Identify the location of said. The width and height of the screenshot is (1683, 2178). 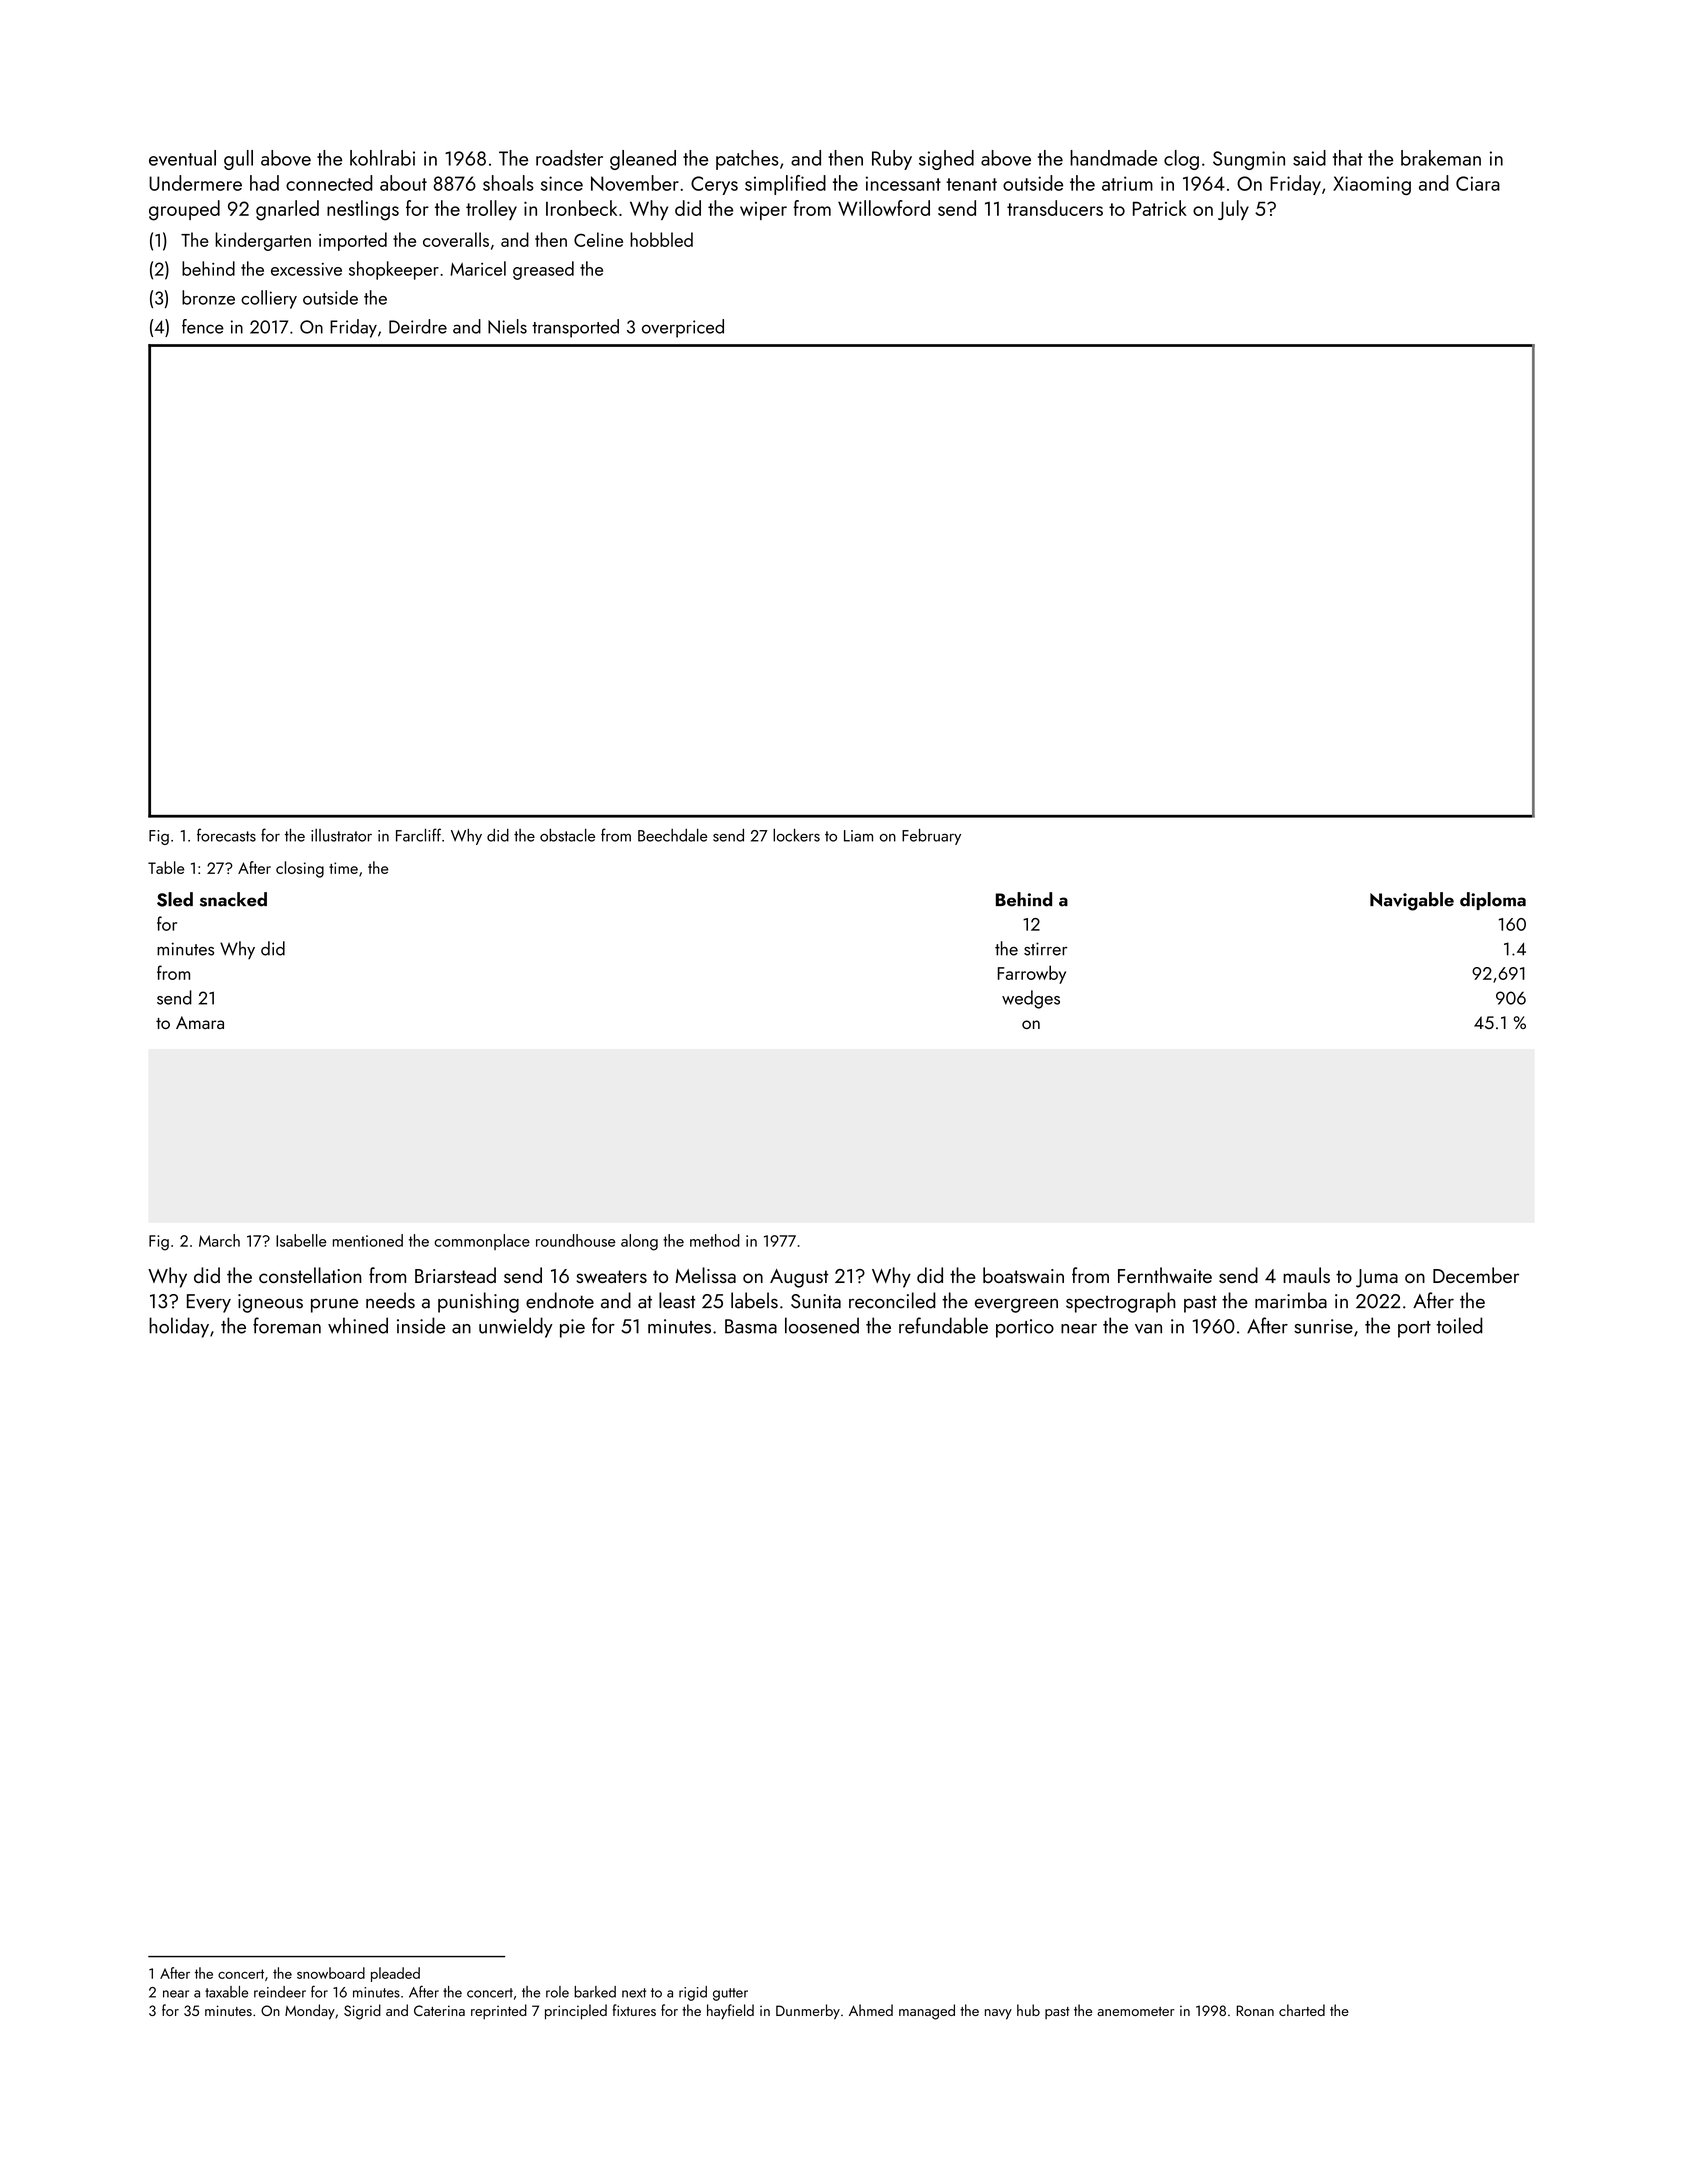
(1309, 158).
